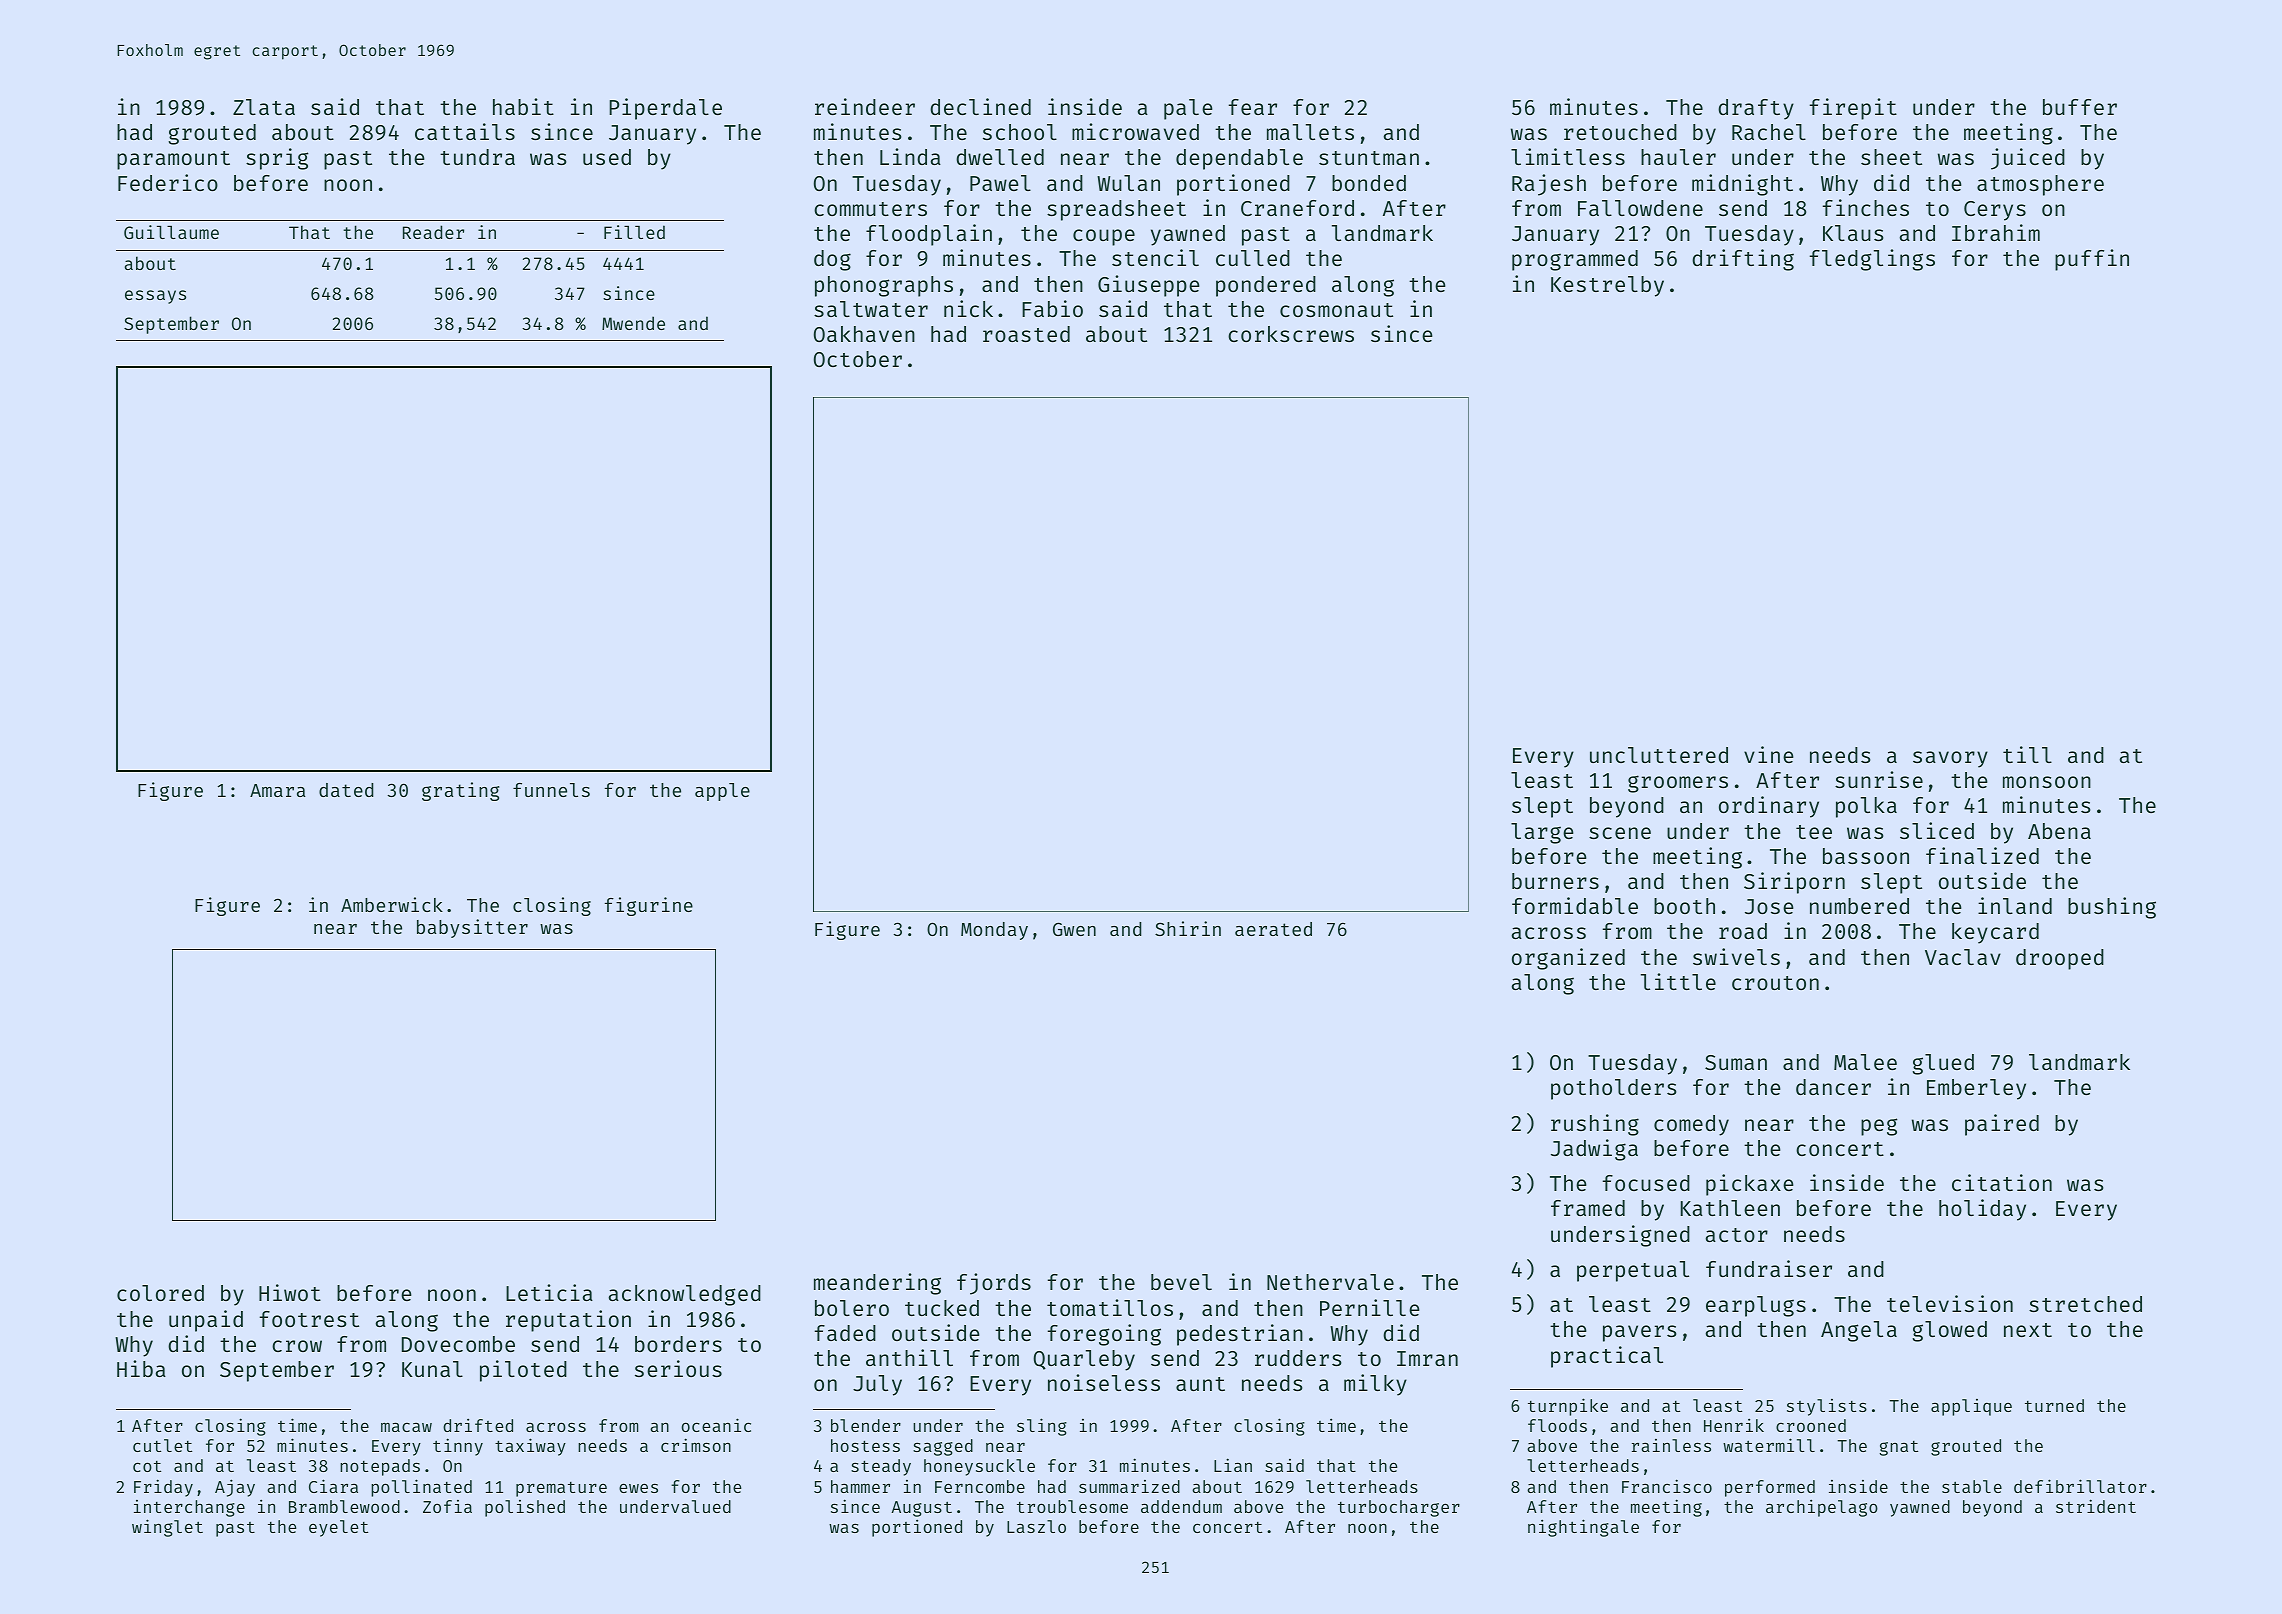 The height and width of the page is (1614, 2282). What do you see at coordinates (171, 232) in the page?
I see `Guillaume` at bounding box center [171, 232].
